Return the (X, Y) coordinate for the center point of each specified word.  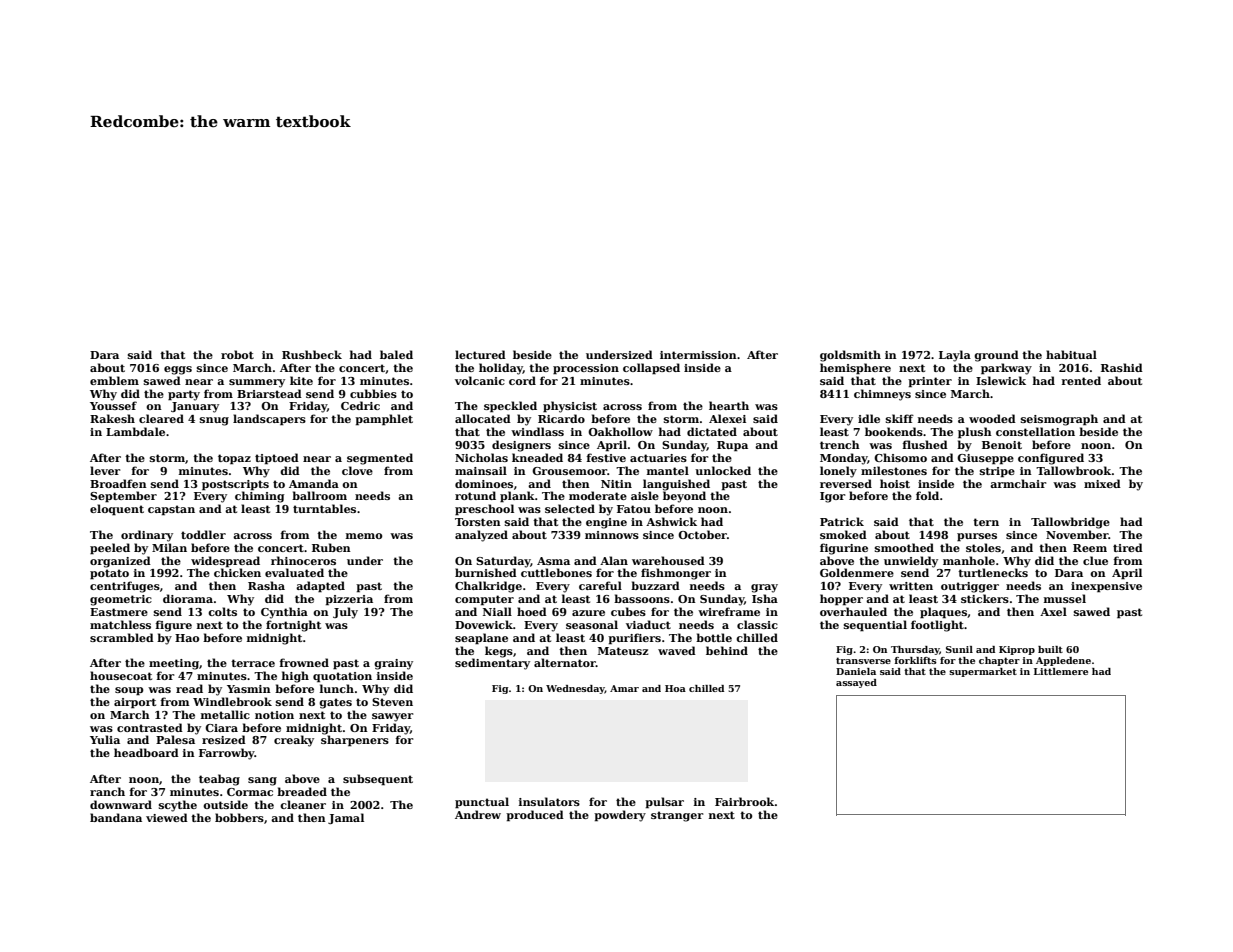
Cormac (250, 792)
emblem (114, 380)
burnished (486, 572)
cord (522, 380)
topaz (234, 459)
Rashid (1122, 367)
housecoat (121, 675)
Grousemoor (569, 471)
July (345, 613)
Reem (1090, 548)
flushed (925, 444)
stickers (985, 598)
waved (677, 650)
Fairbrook (745, 801)
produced (535, 816)
